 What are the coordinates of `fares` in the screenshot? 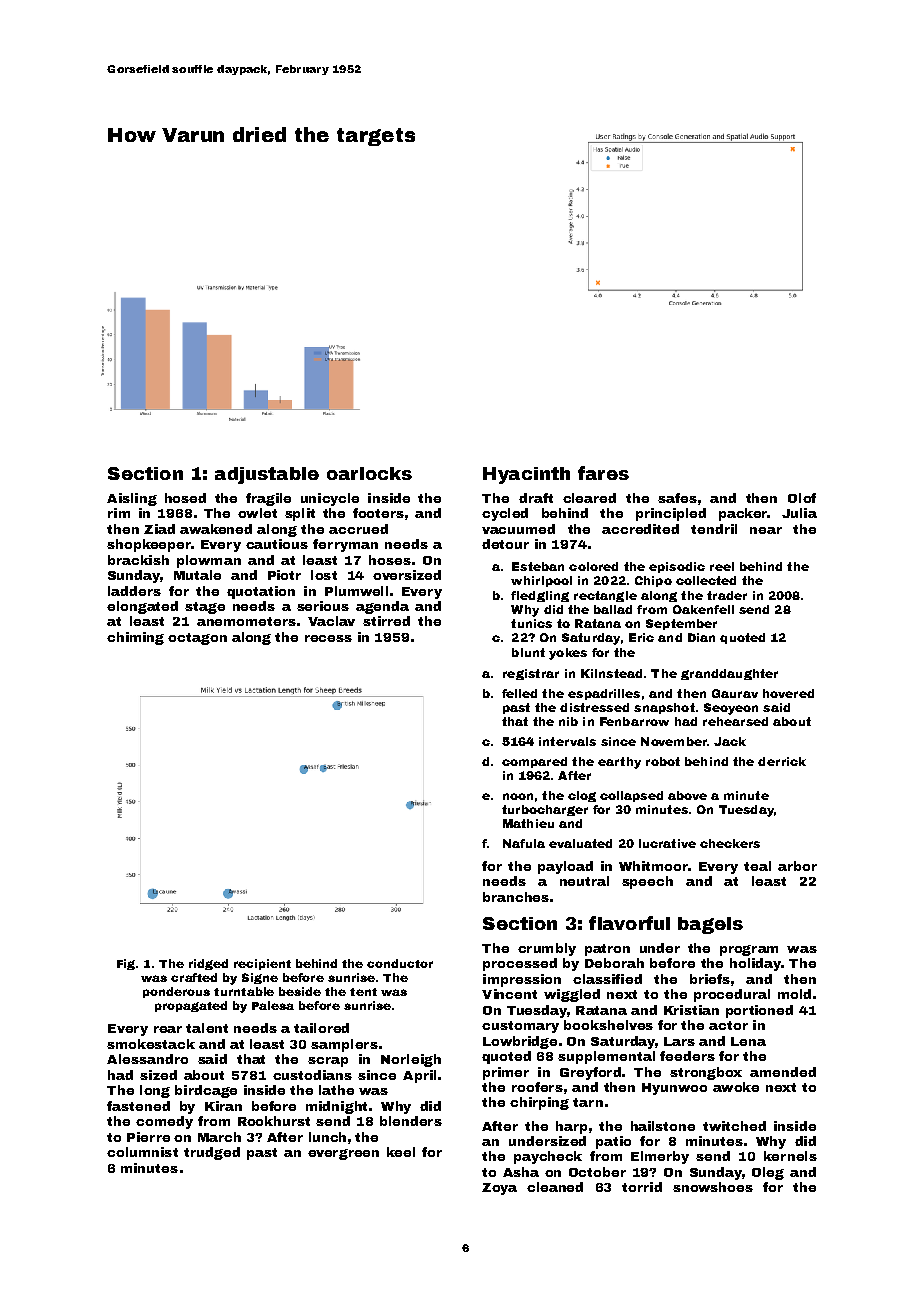 It's located at (603, 473).
